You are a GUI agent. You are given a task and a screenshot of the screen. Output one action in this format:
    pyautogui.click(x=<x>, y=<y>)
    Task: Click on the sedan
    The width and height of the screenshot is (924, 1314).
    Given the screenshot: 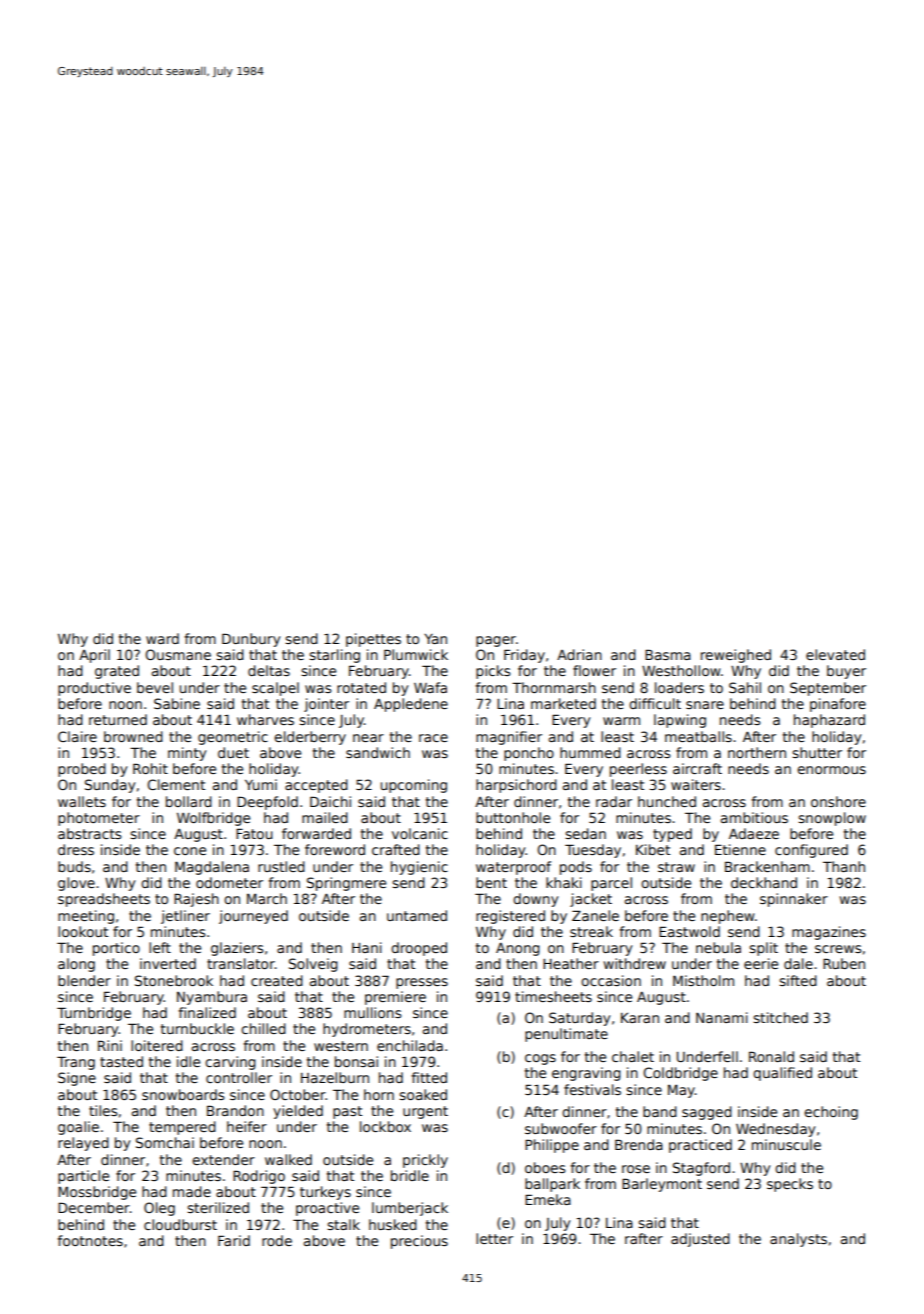 What is the action you would take?
    pyautogui.click(x=585, y=833)
